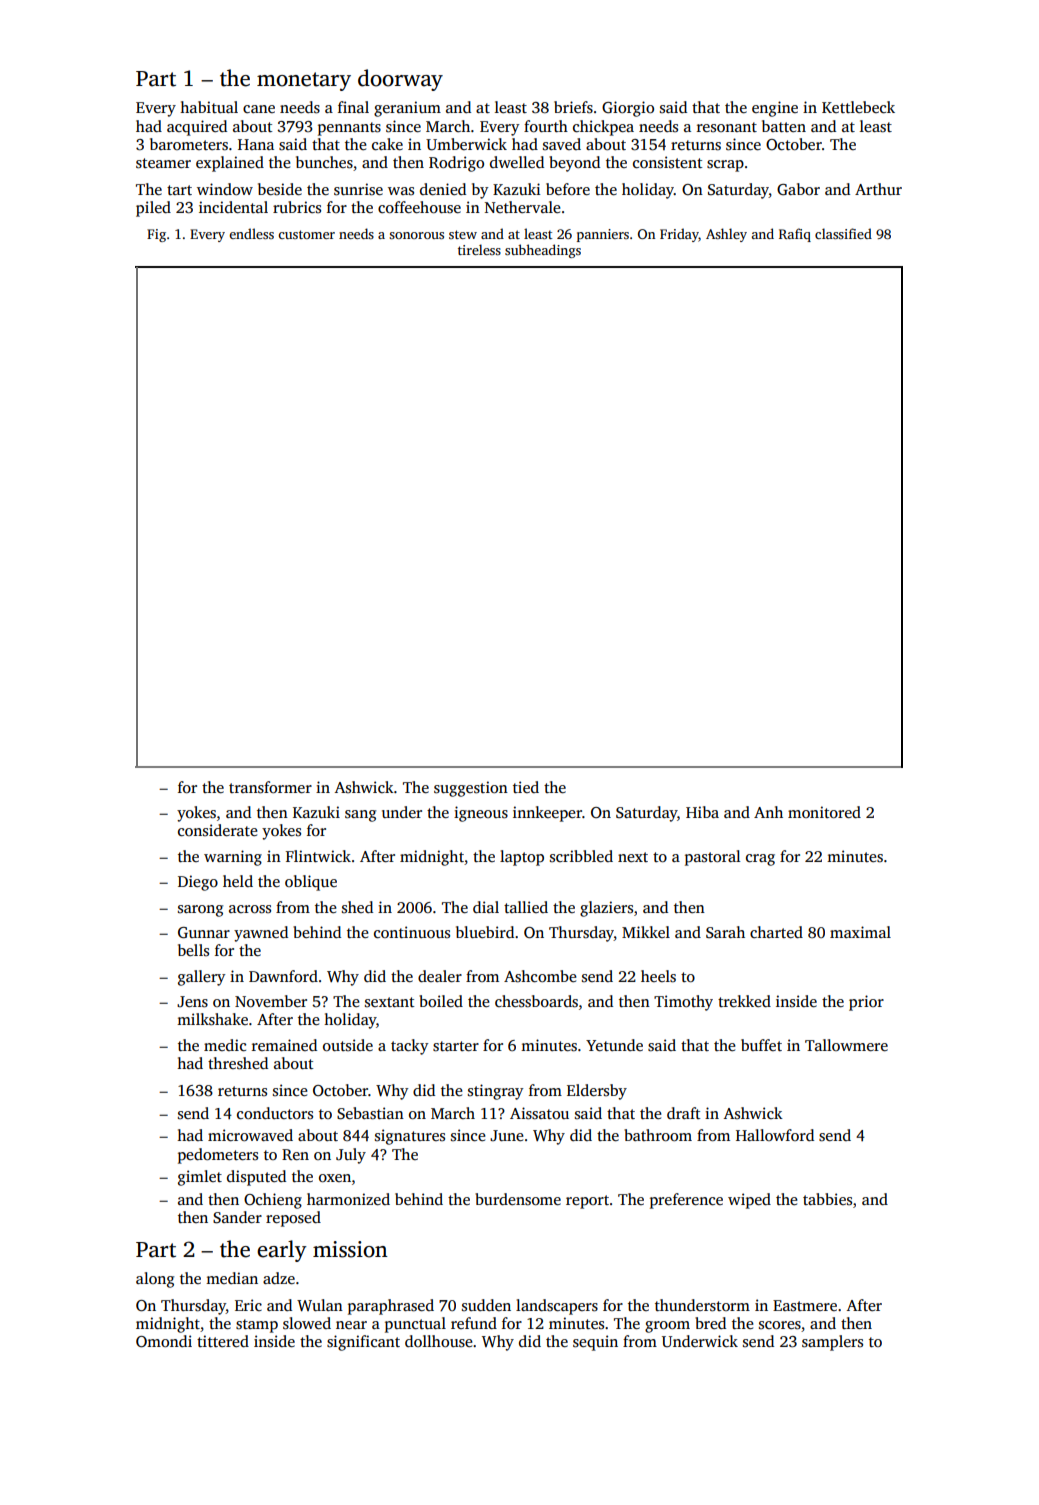 This page has width=1039, height=1505. What do you see at coordinates (858, 107) in the page?
I see `Kettlebeck` at bounding box center [858, 107].
